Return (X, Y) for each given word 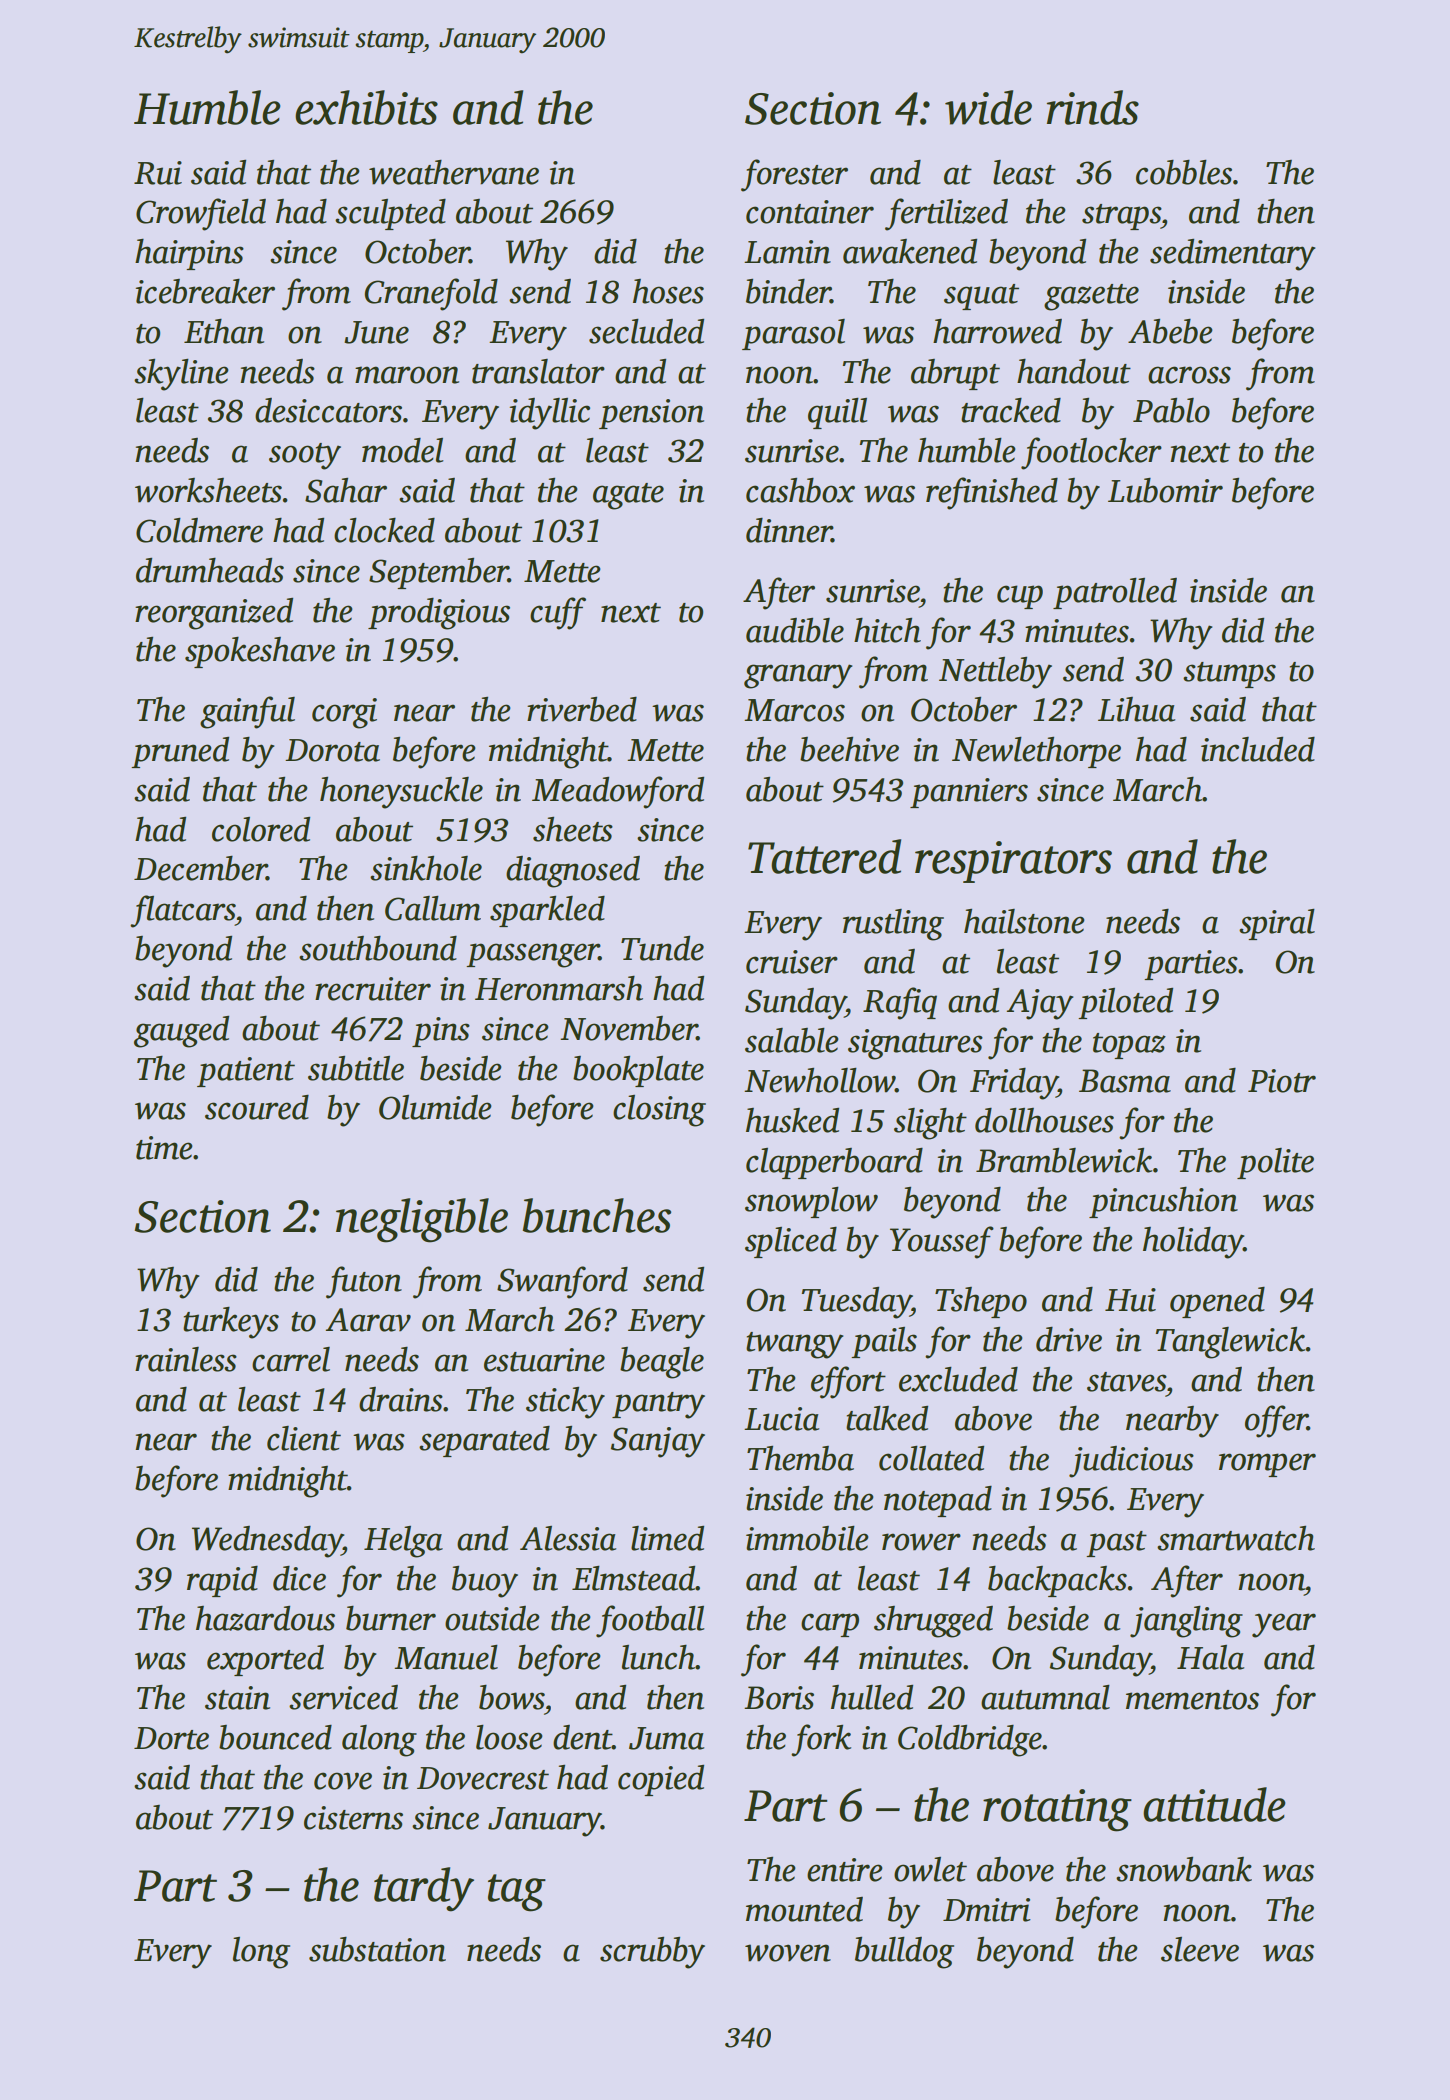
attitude (1214, 1804)
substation (377, 1949)
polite (1275, 1163)
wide (988, 107)
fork (821, 1740)
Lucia (781, 1419)
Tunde (662, 948)
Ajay (1040, 1004)
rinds (1093, 107)
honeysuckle (401, 793)
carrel (291, 1359)
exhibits (366, 107)
